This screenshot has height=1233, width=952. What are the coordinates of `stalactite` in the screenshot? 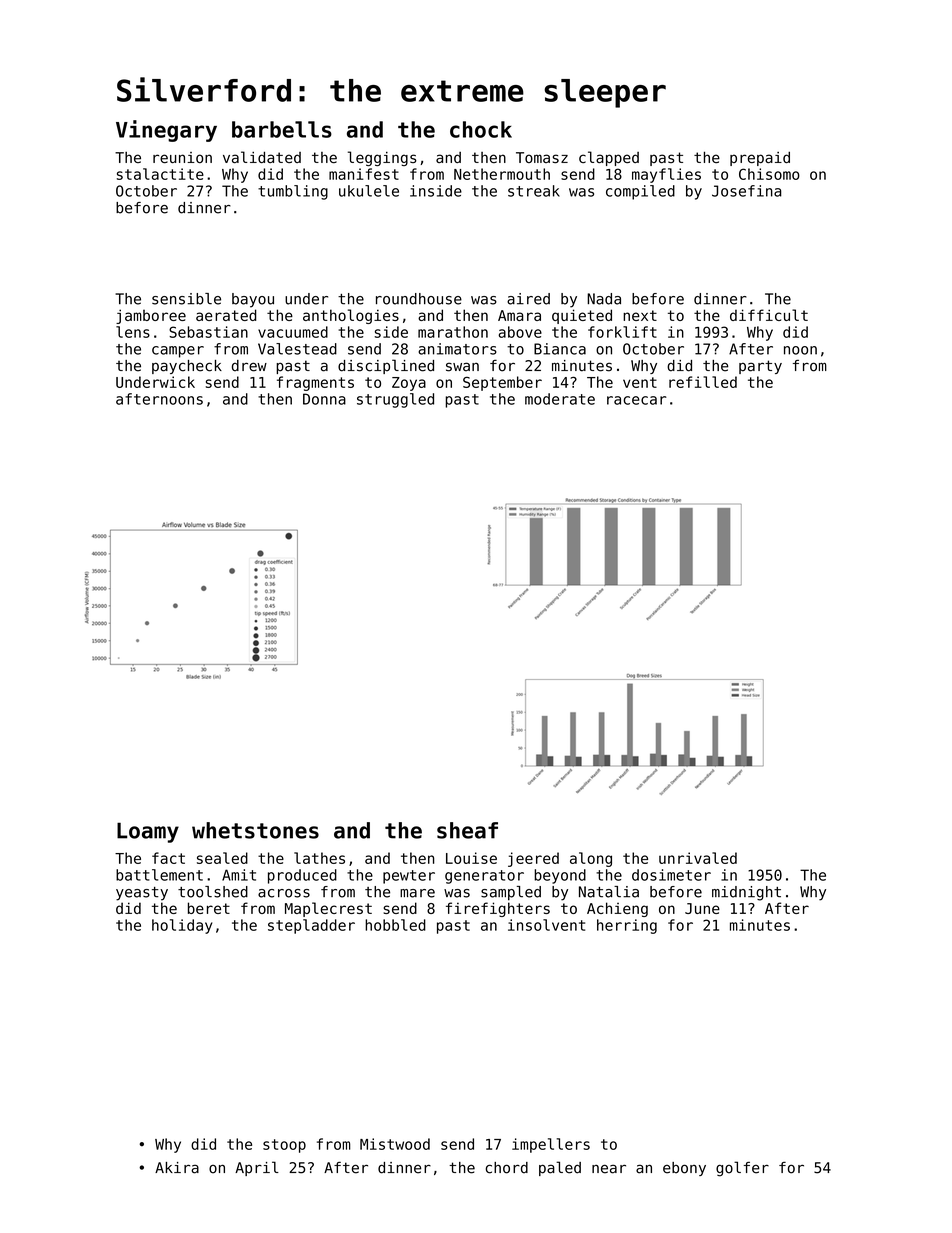 It's located at (160, 174).
